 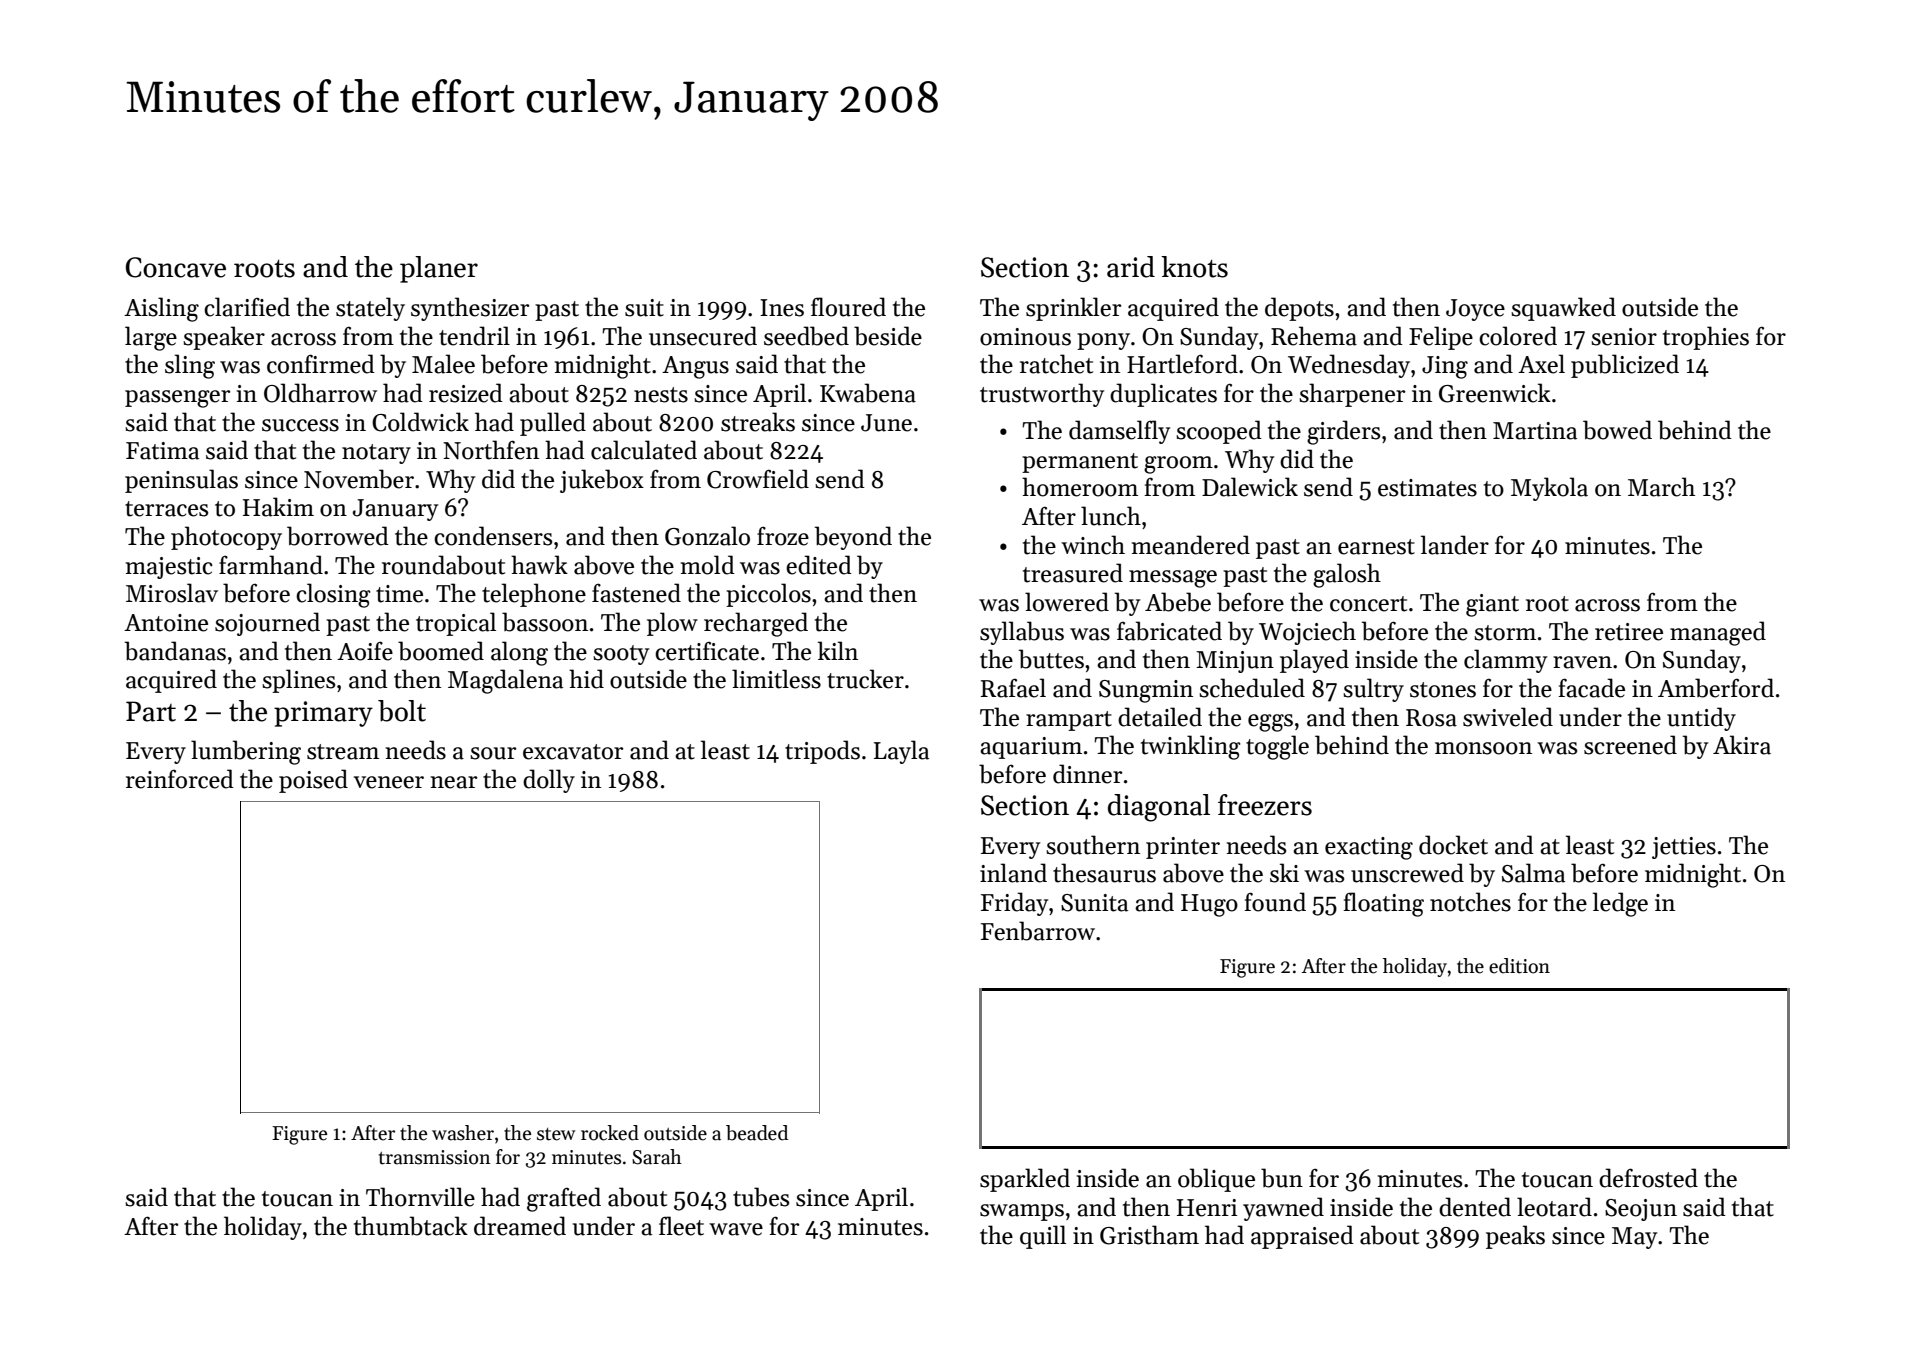 I want to click on time, so click(x=399, y=594).
